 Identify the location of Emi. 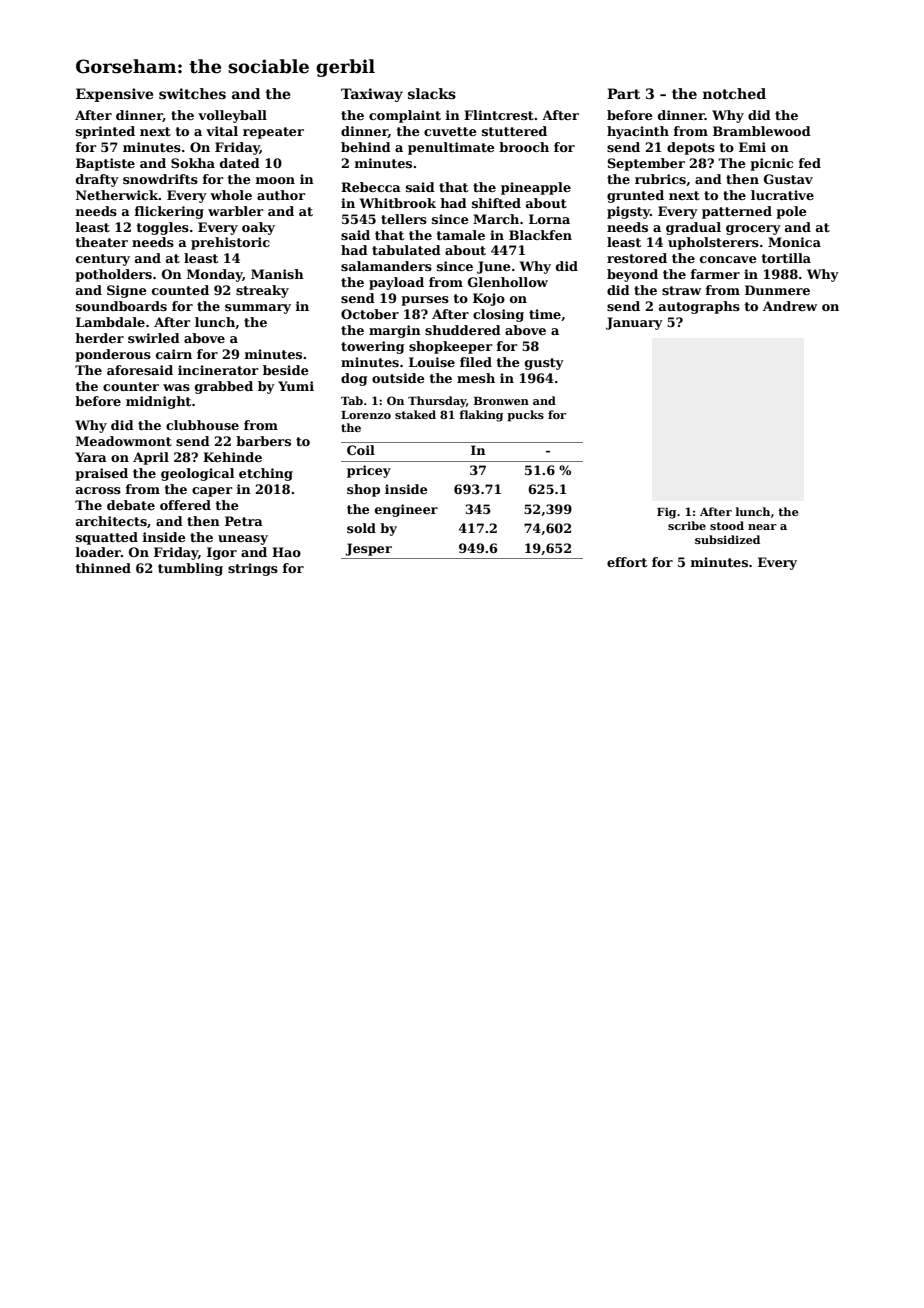
(752, 147).
